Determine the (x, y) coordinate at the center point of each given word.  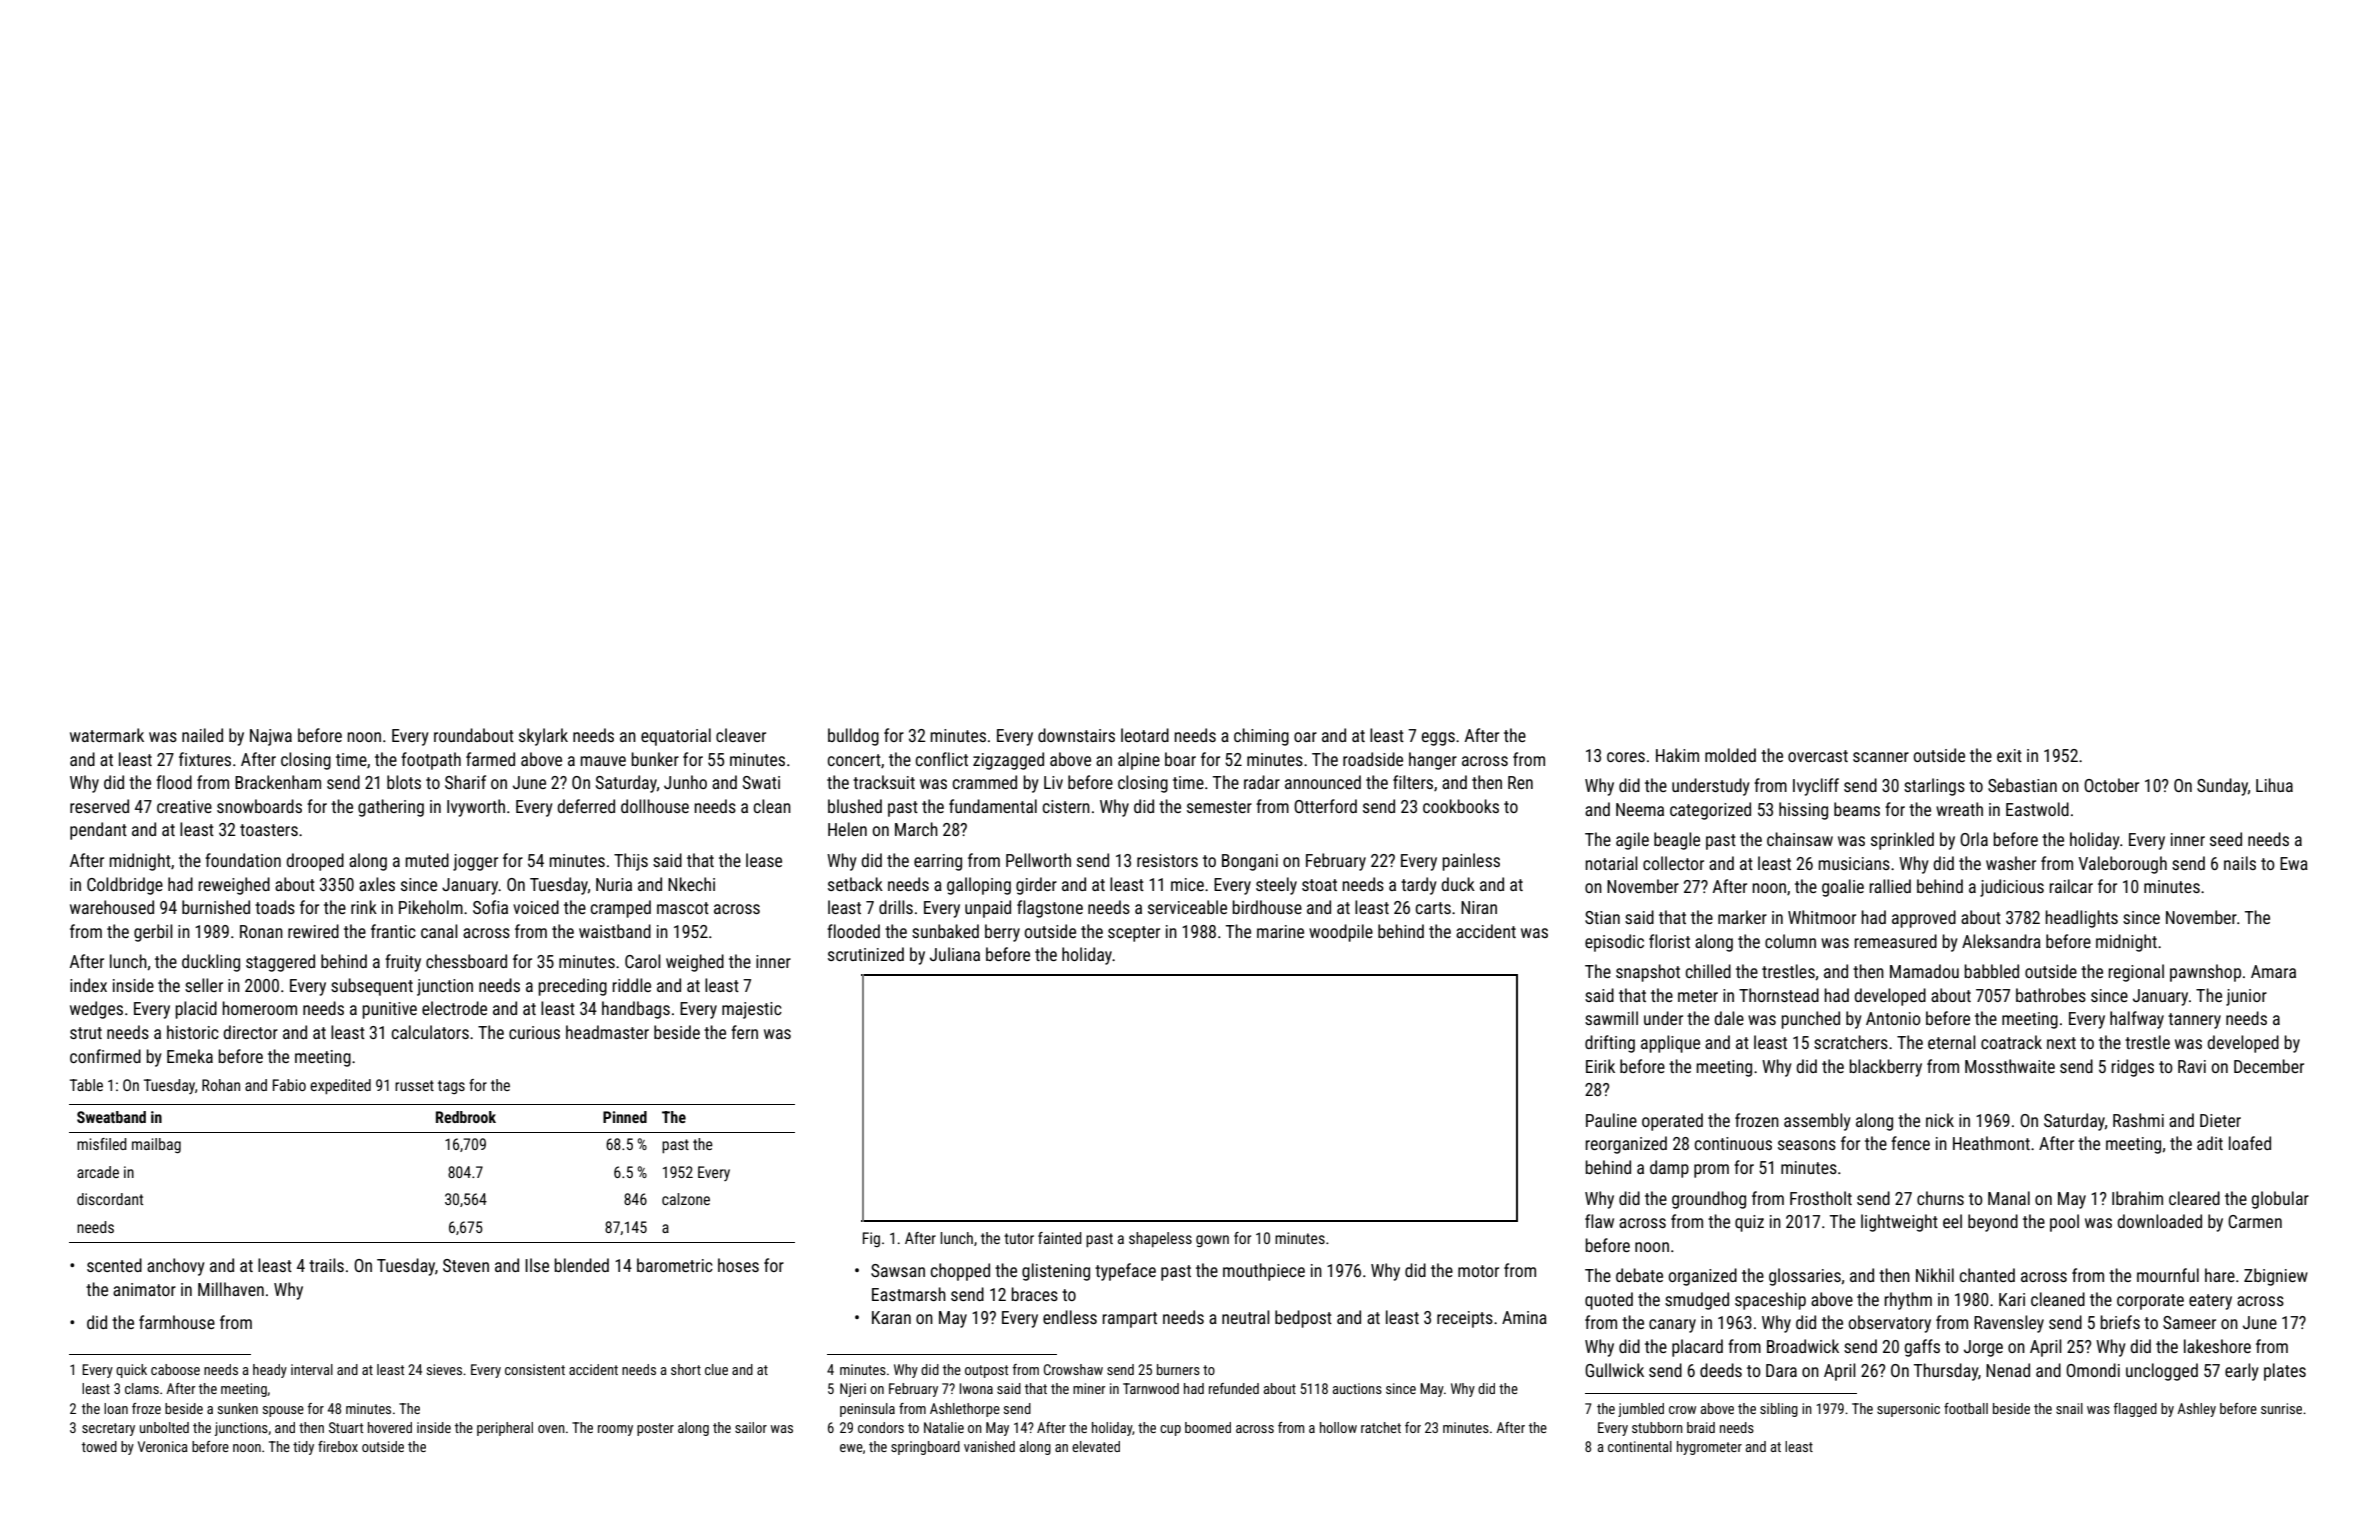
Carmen (2255, 1221)
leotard (1145, 735)
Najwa (271, 737)
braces (1034, 1294)
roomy (615, 1430)
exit (2009, 755)
